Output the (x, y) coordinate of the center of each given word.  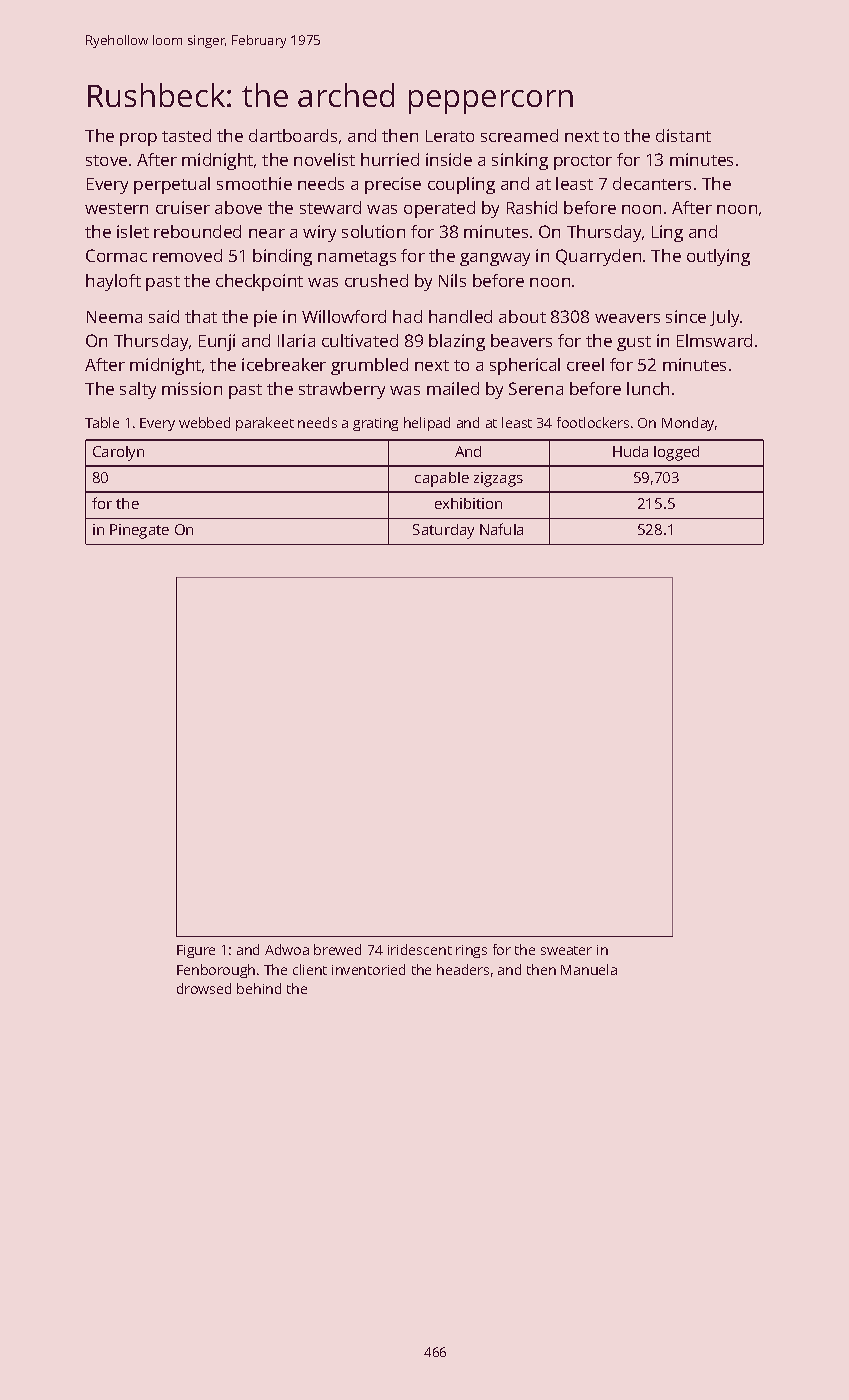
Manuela (589, 969)
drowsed (204, 988)
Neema (114, 317)
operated (439, 209)
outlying (718, 257)
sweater (566, 950)
